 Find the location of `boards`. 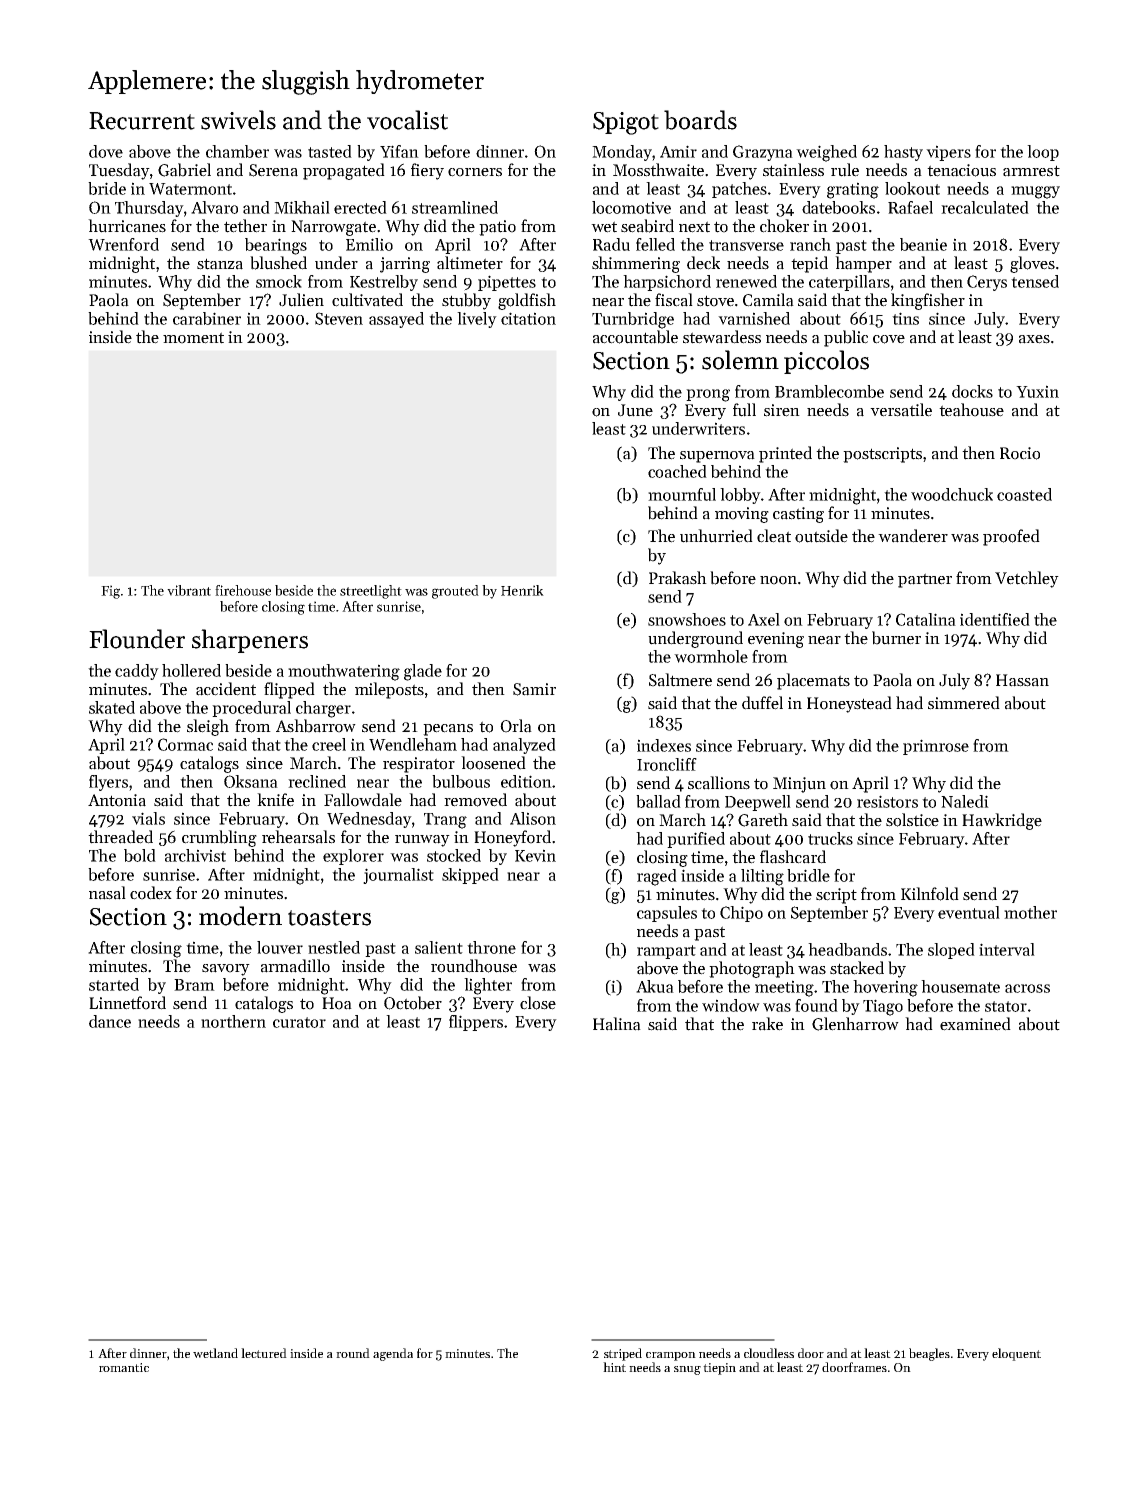

boards is located at coordinates (700, 120).
